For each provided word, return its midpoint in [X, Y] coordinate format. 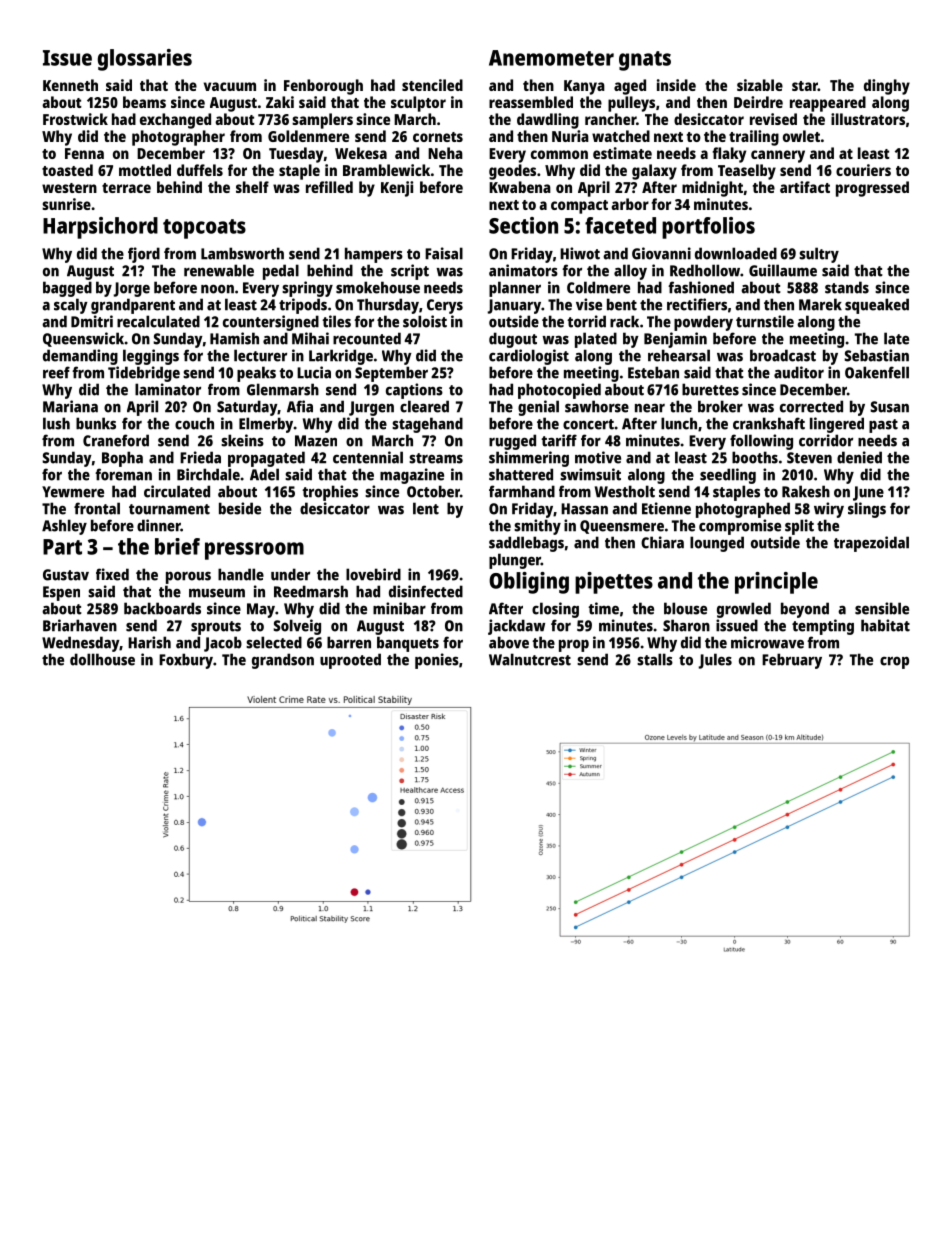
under [290, 574]
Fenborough [323, 87]
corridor [826, 440]
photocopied [559, 391]
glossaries [145, 60]
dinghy [887, 87]
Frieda [200, 457]
